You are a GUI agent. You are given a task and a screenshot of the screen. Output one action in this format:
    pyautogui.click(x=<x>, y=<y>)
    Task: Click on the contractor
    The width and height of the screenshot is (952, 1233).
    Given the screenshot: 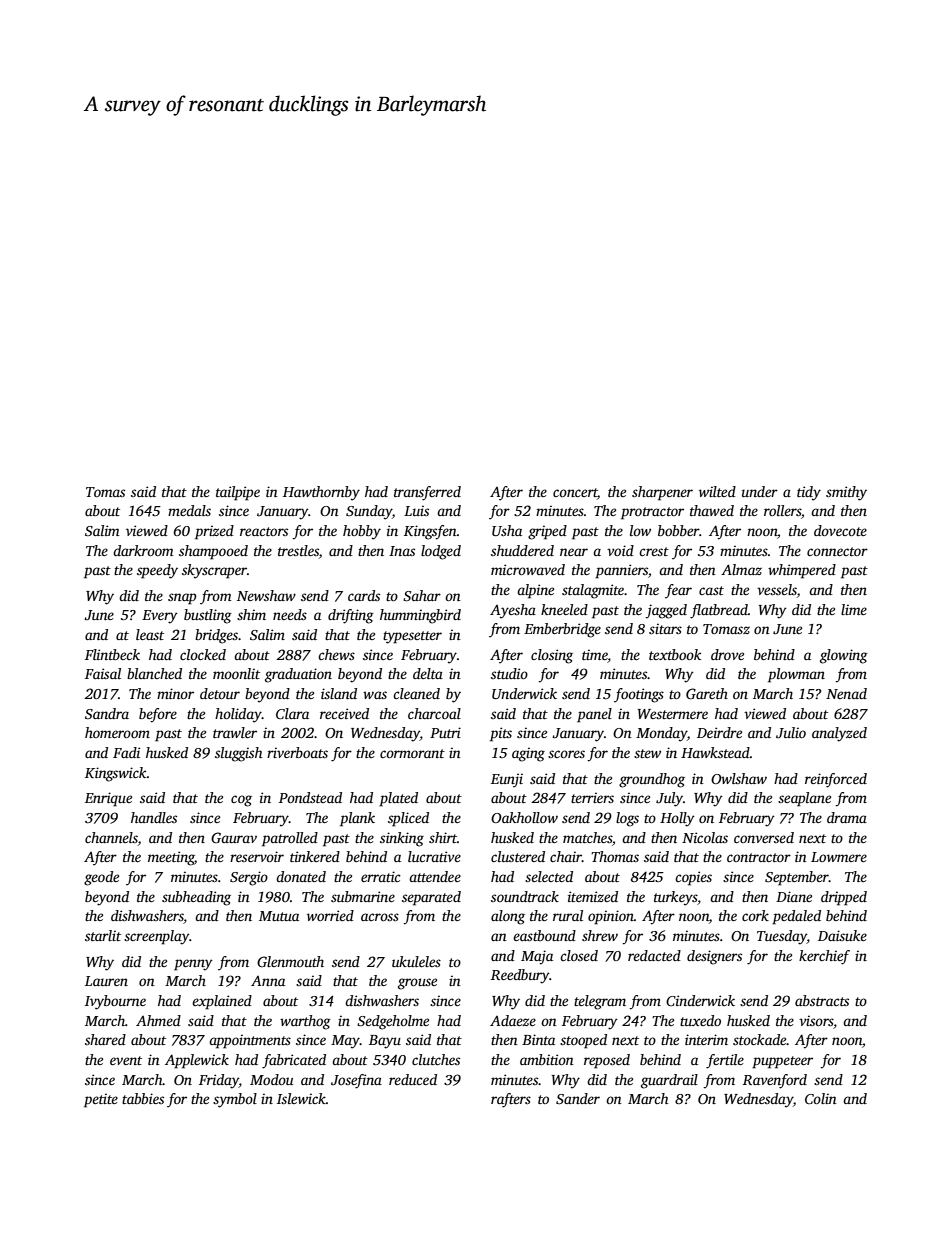 What is the action you would take?
    pyautogui.click(x=759, y=857)
